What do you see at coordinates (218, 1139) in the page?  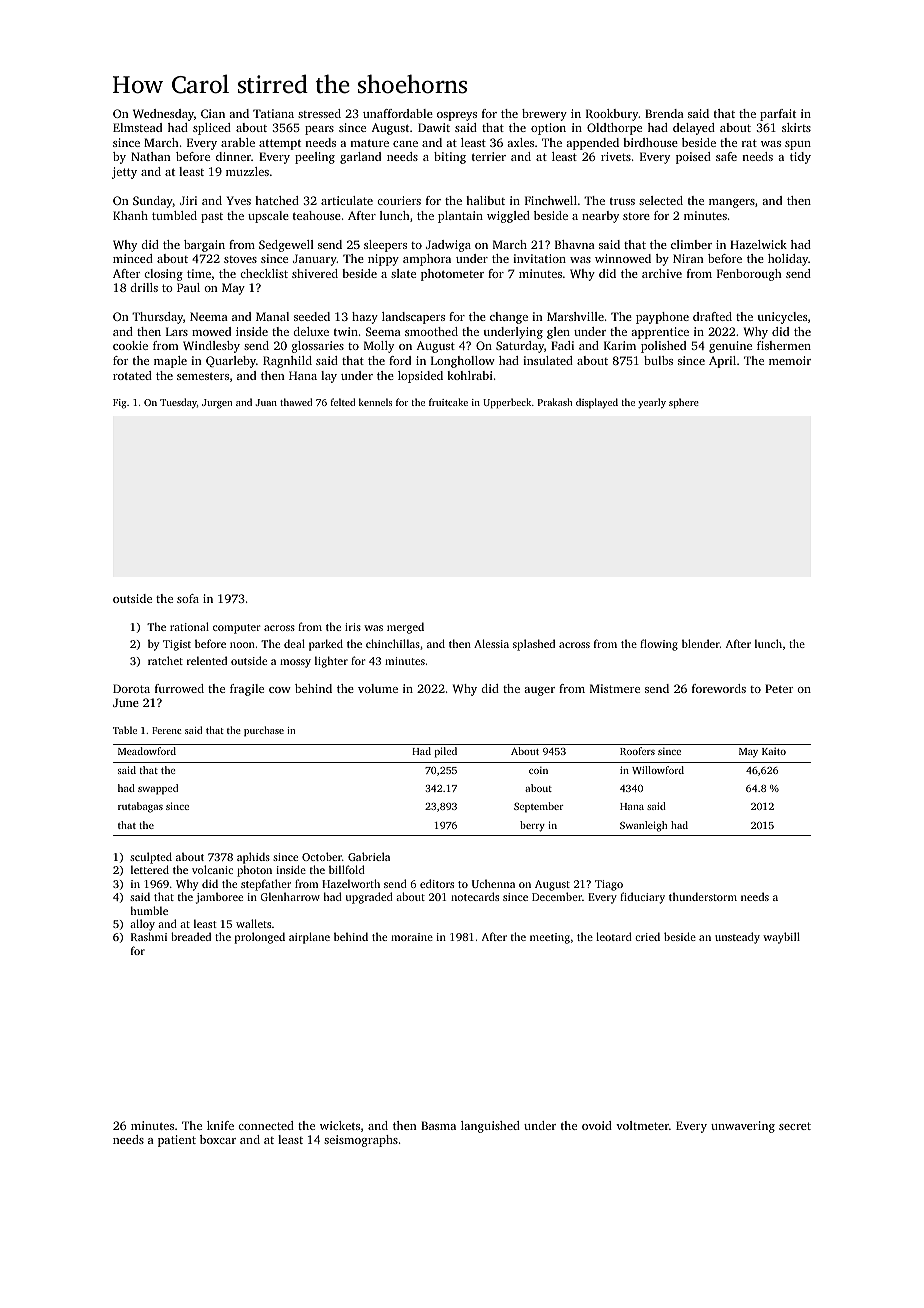 I see `boxcar` at bounding box center [218, 1139].
